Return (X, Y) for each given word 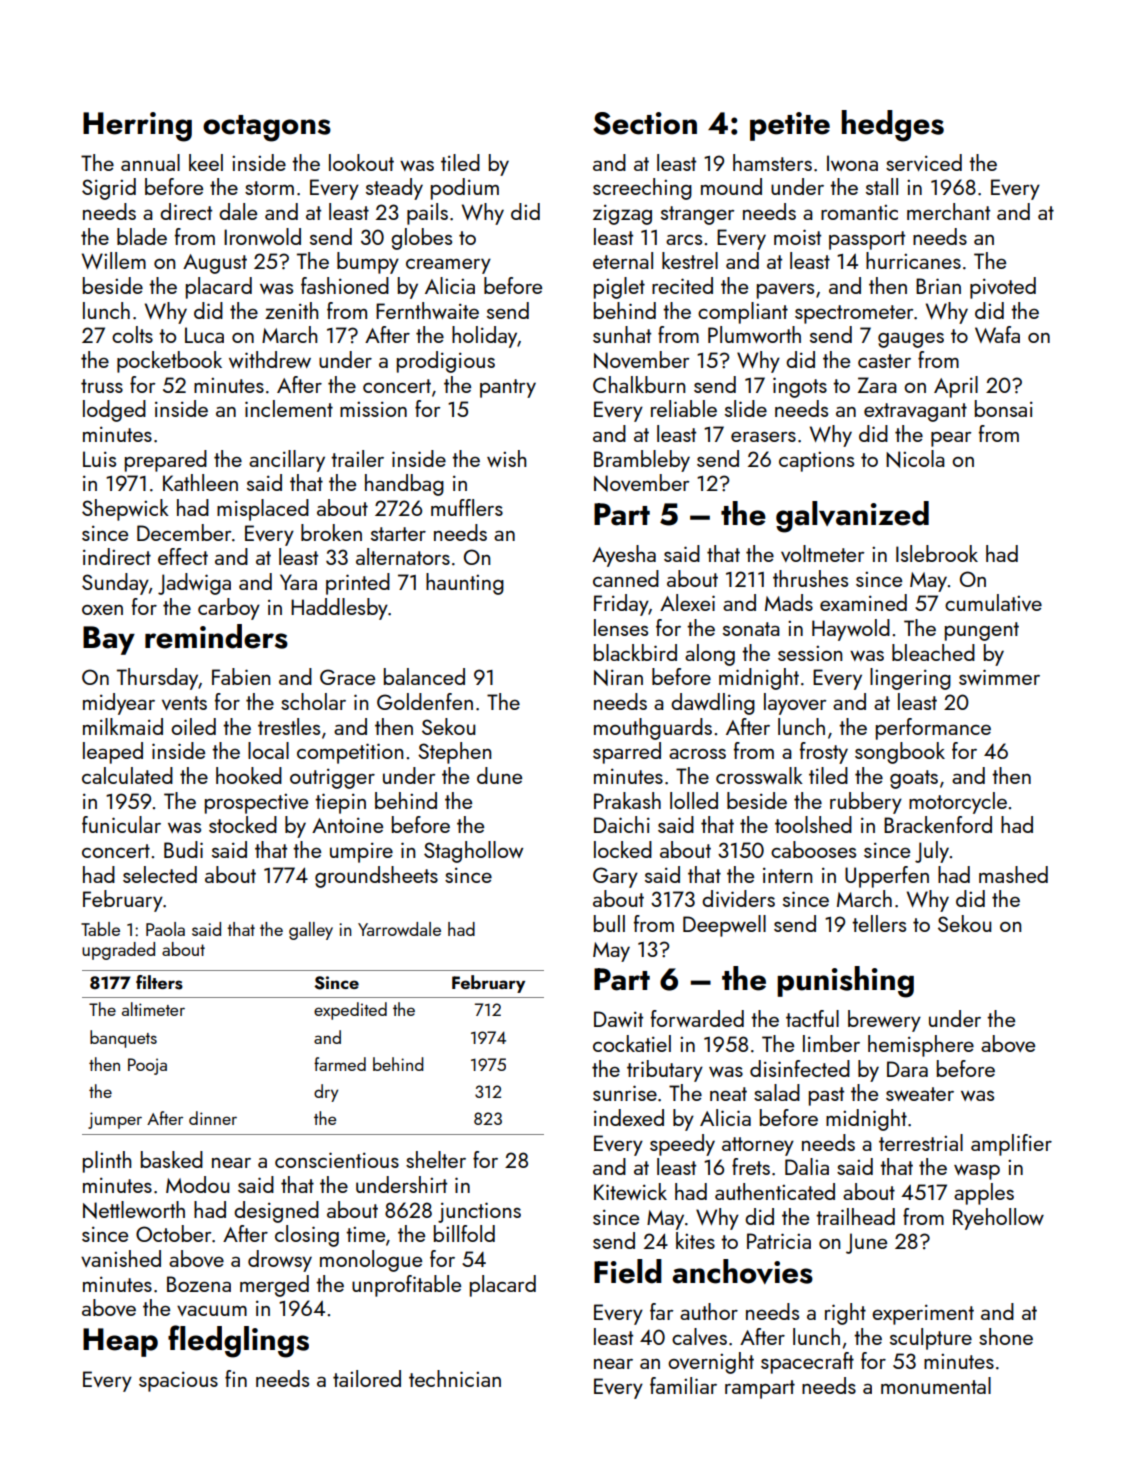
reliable (684, 408)
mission (373, 409)
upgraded (118, 951)
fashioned (345, 285)
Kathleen (200, 482)
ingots (800, 387)
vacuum (212, 1310)
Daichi (622, 824)
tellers (879, 923)
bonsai (1004, 408)
